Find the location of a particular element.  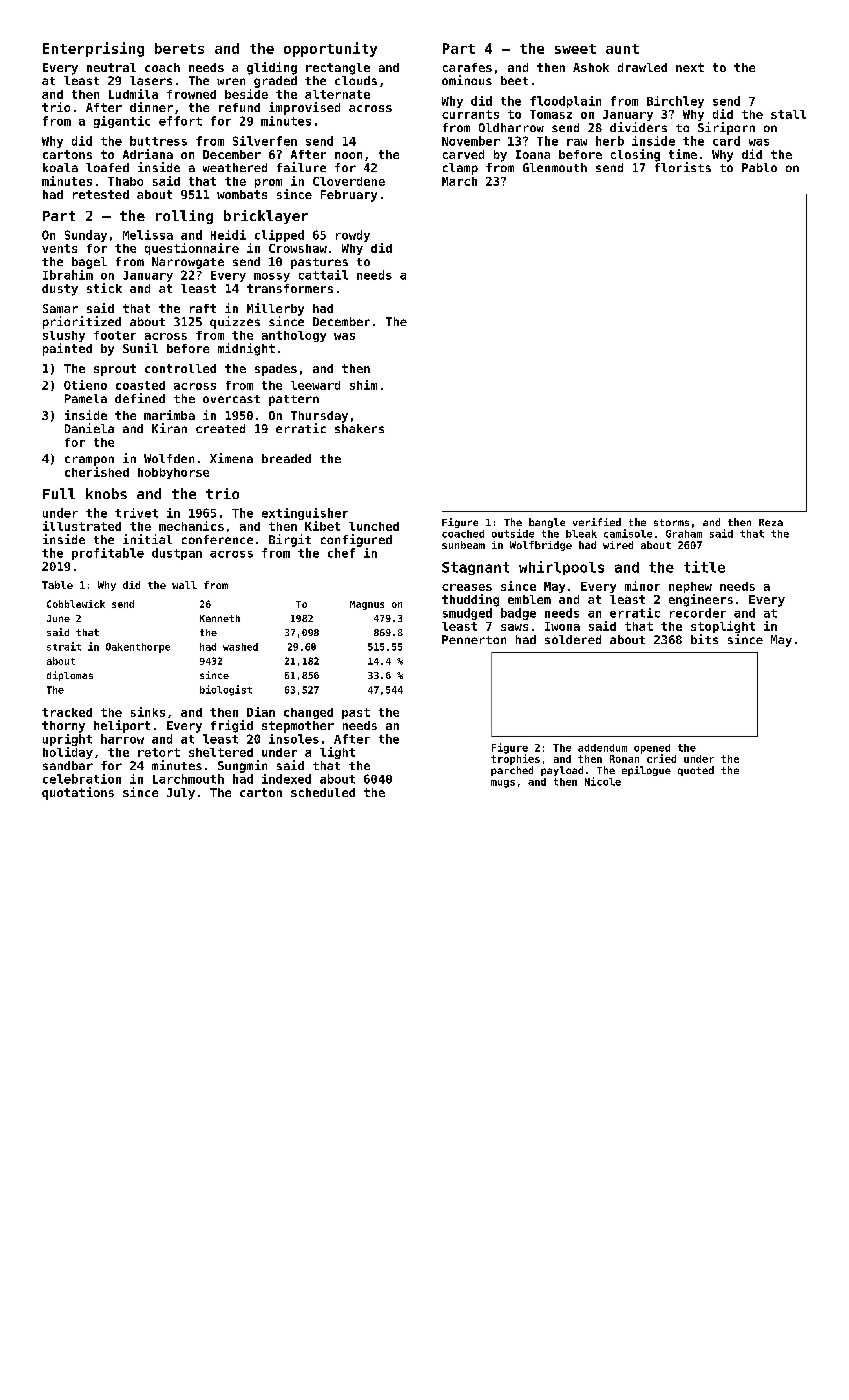

storms is located at coordinates (671, 522).
